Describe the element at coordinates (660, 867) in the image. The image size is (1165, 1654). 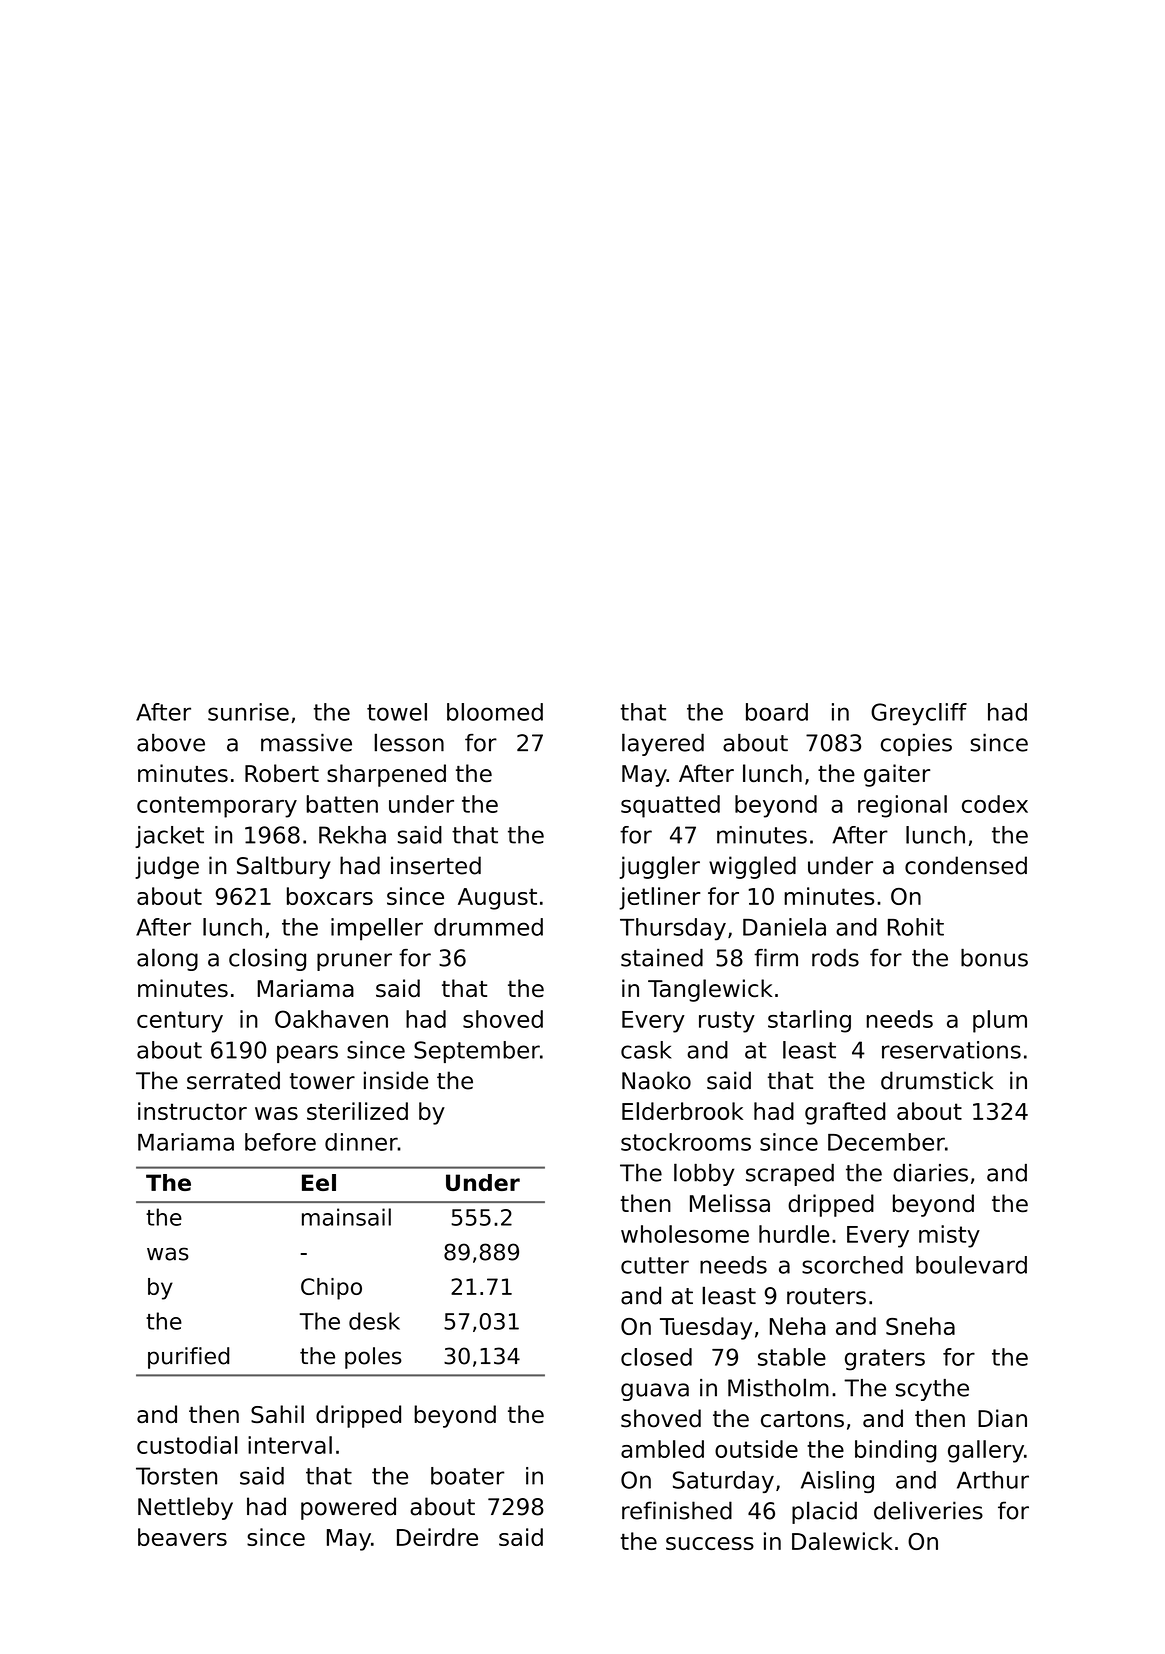
I see `juggler` at that location.
